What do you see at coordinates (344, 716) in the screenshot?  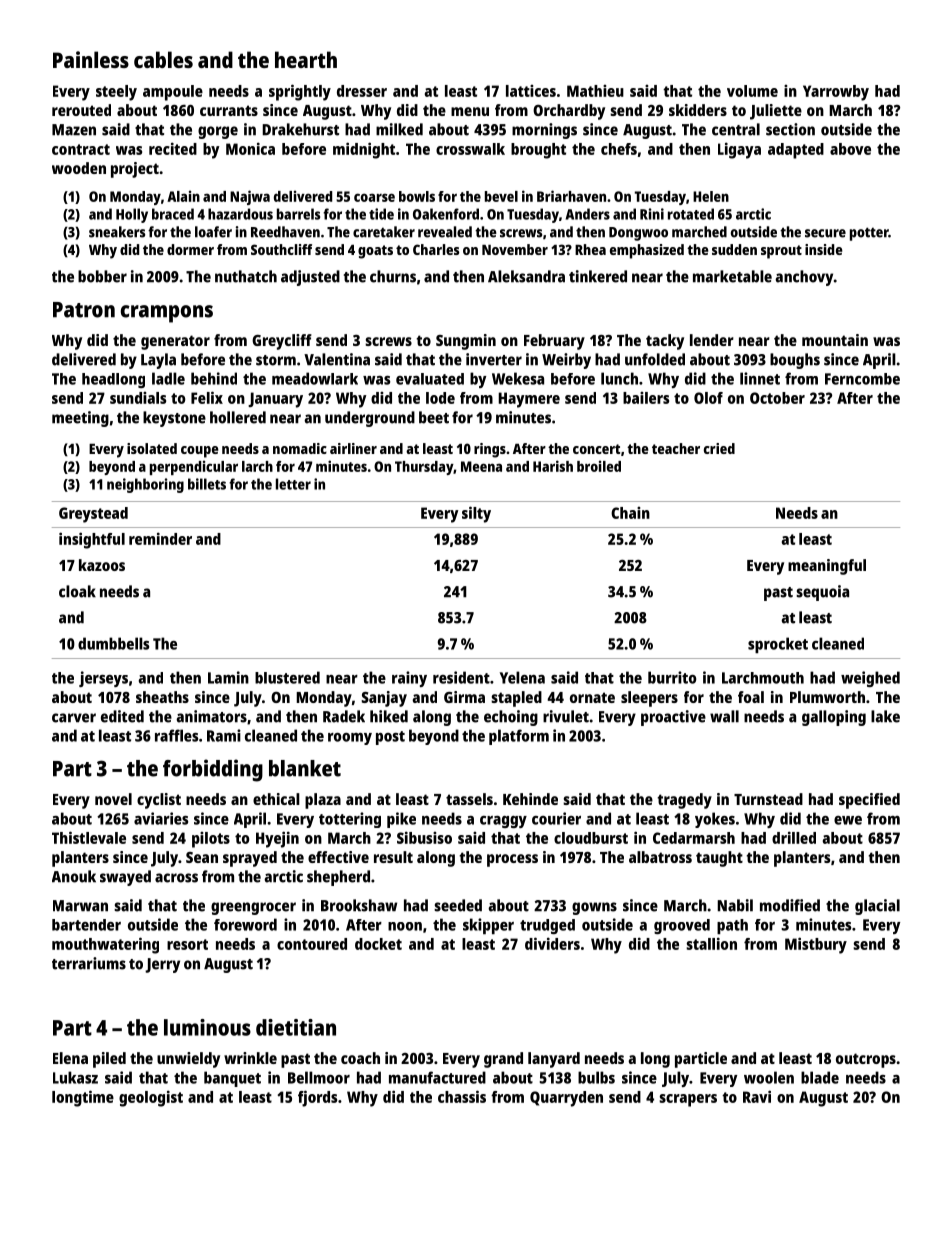 I see `Radek` at bounding box center [344, 716].
